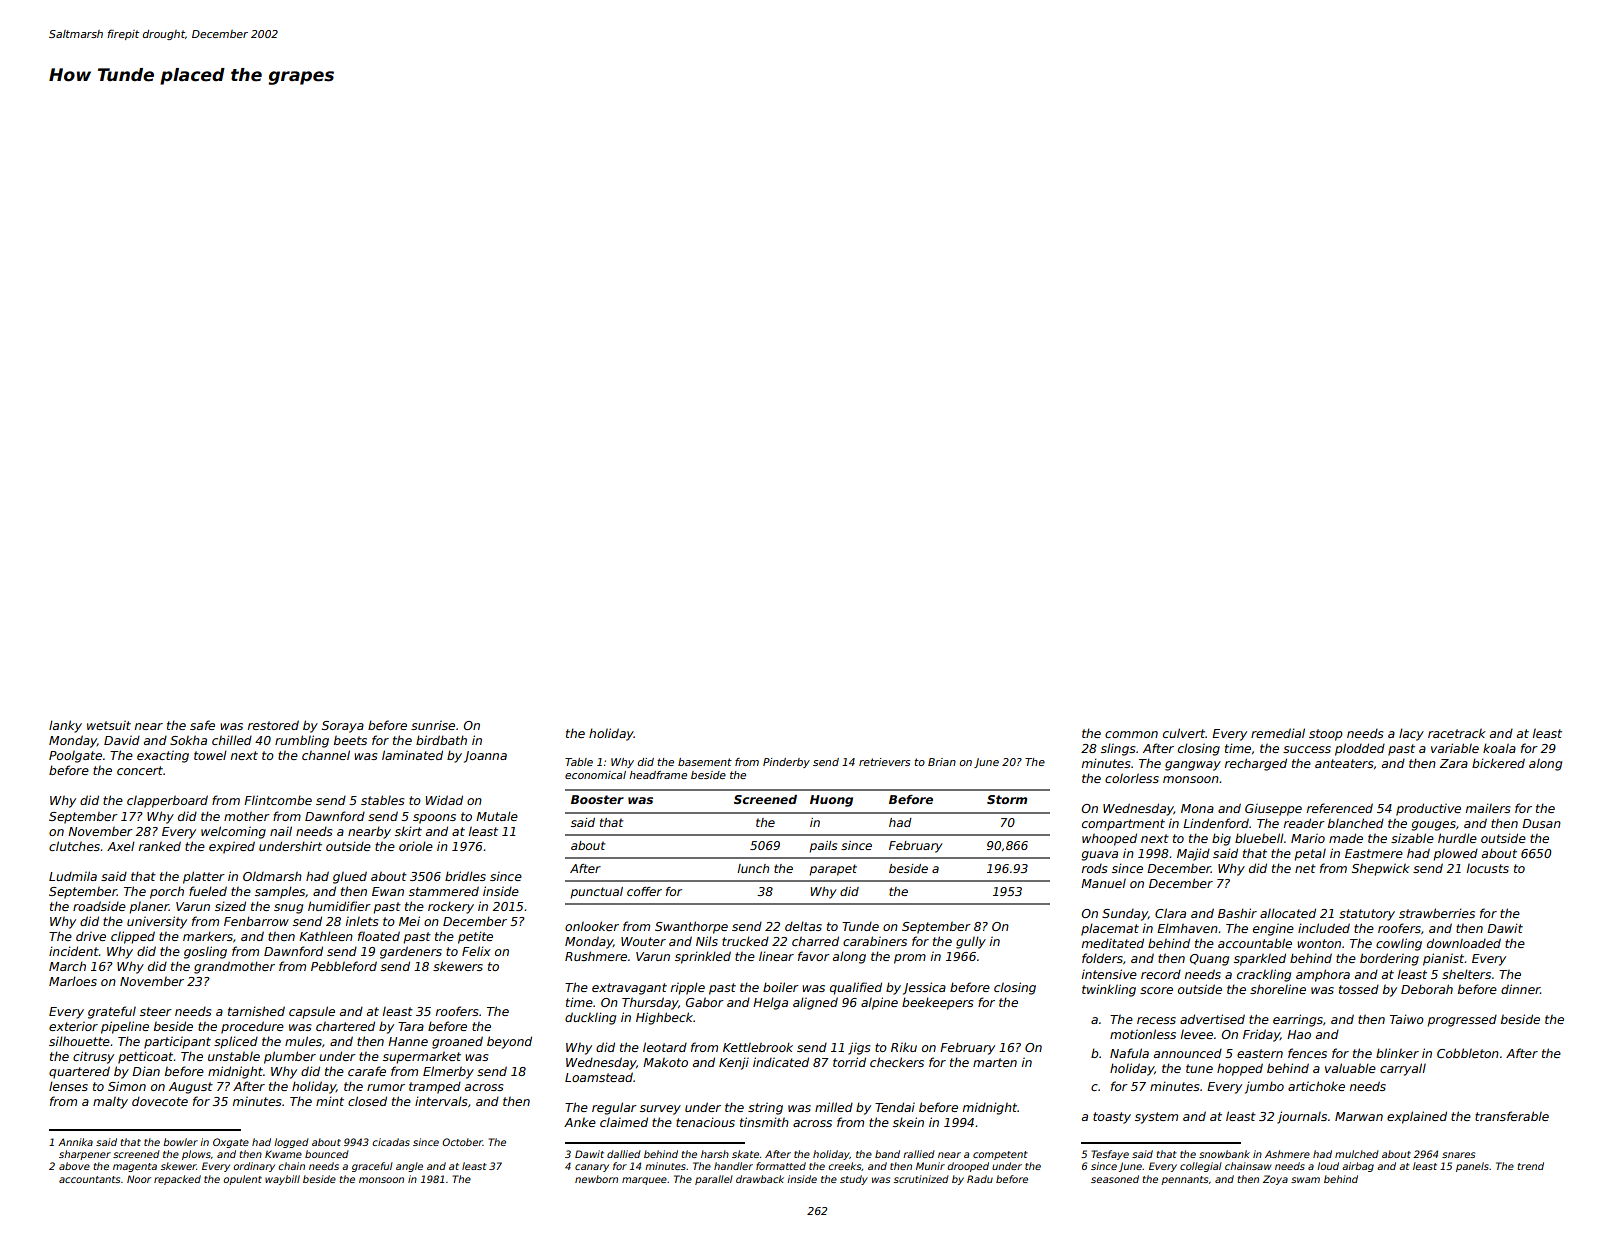  Describe the element at coordinates (312, 1012) in the screenshot. I see `capsule` at that location.
